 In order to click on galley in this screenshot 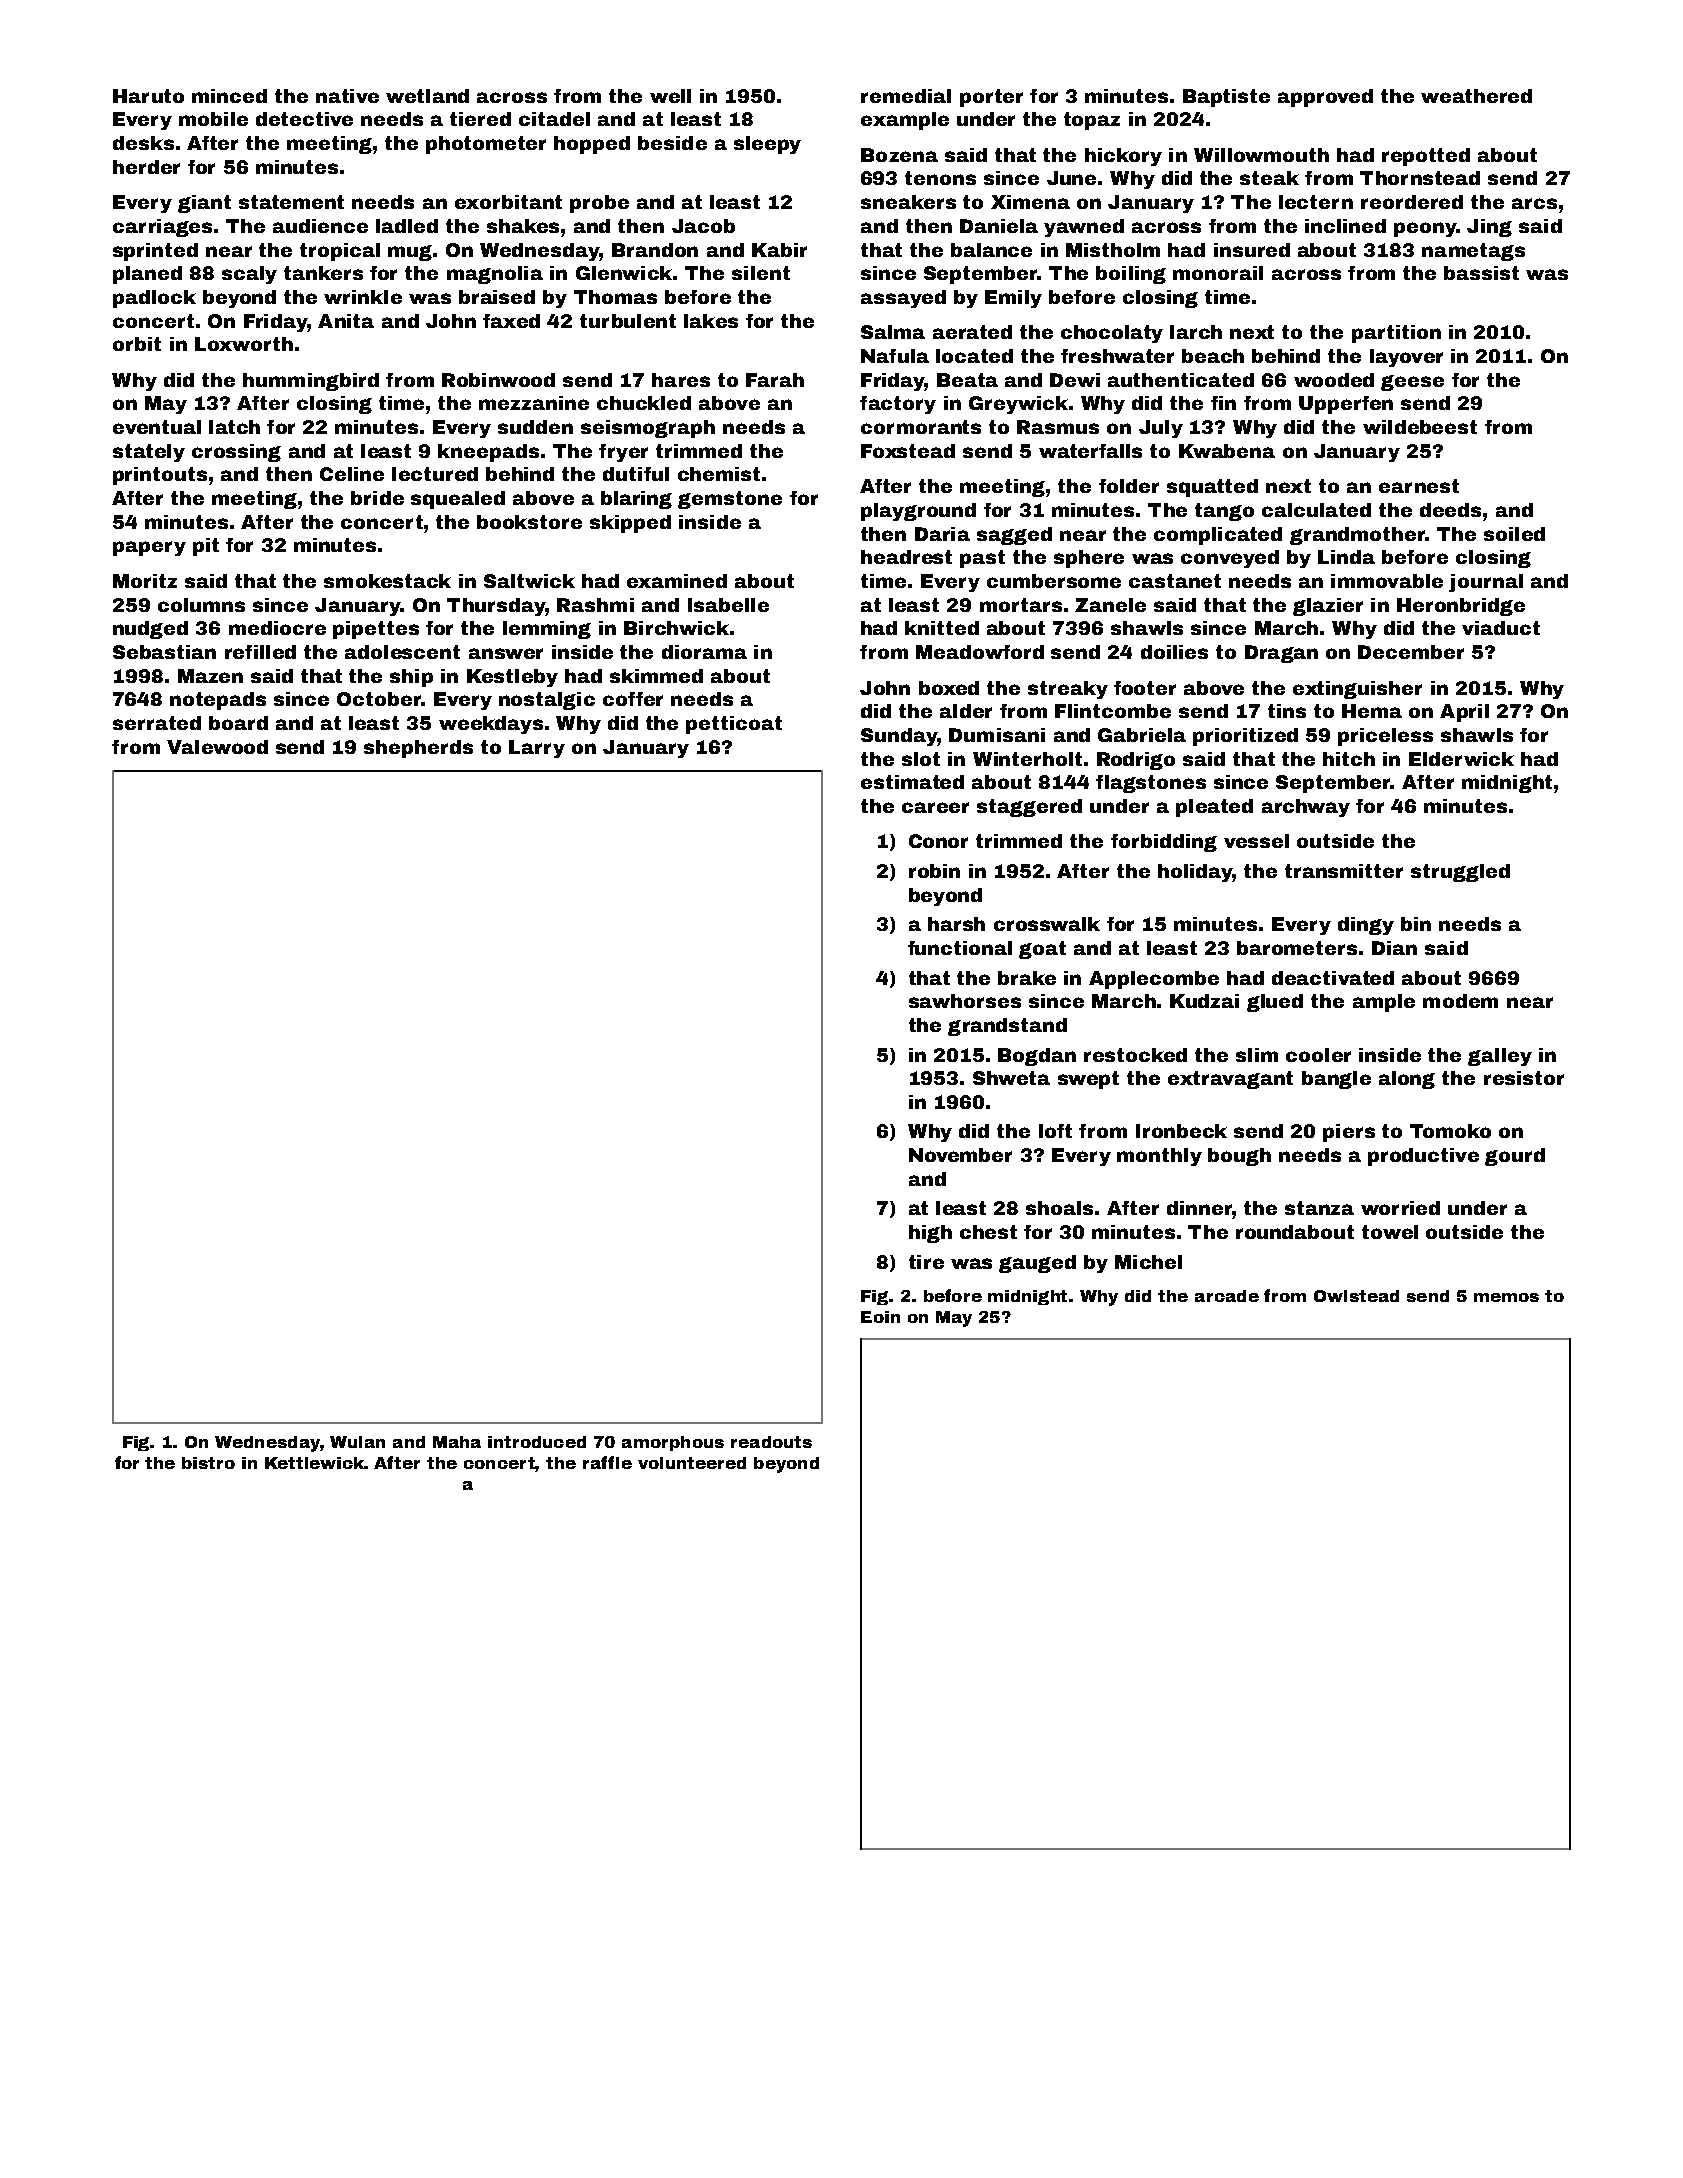, I will do `click(1500, 1057)`.
